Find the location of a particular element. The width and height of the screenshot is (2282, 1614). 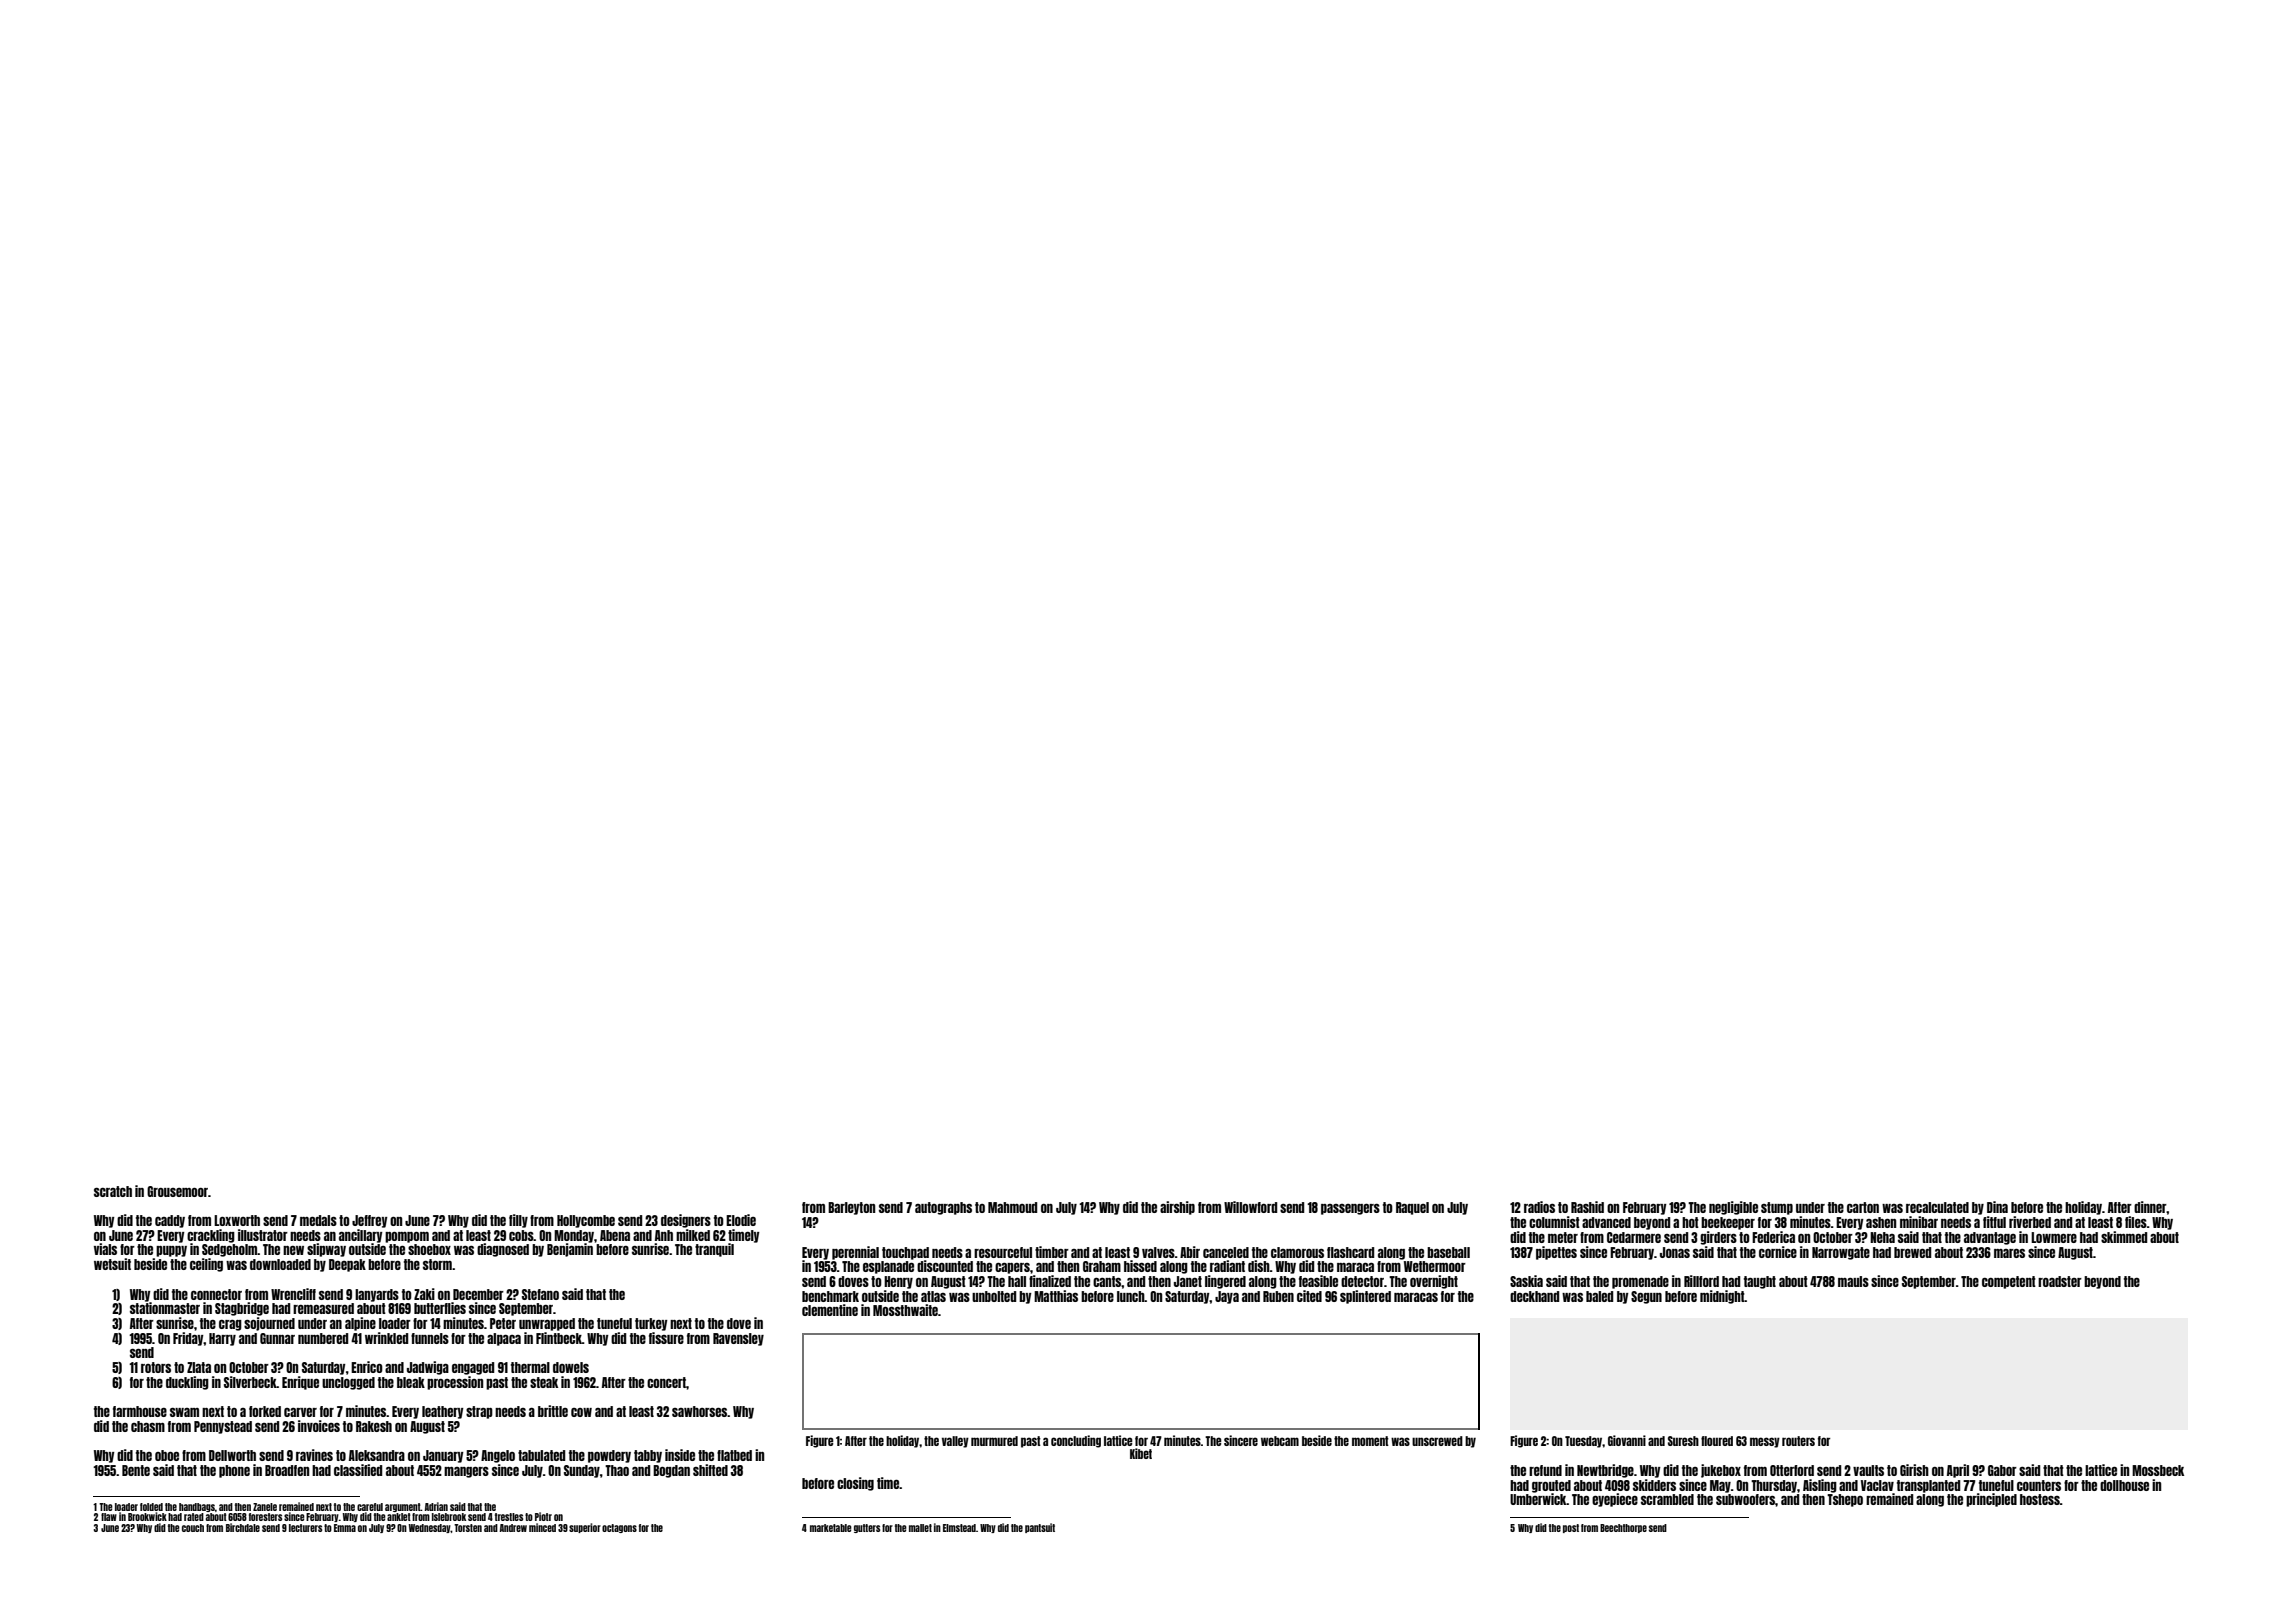

carton is located at coordinates (1863, 1207).
